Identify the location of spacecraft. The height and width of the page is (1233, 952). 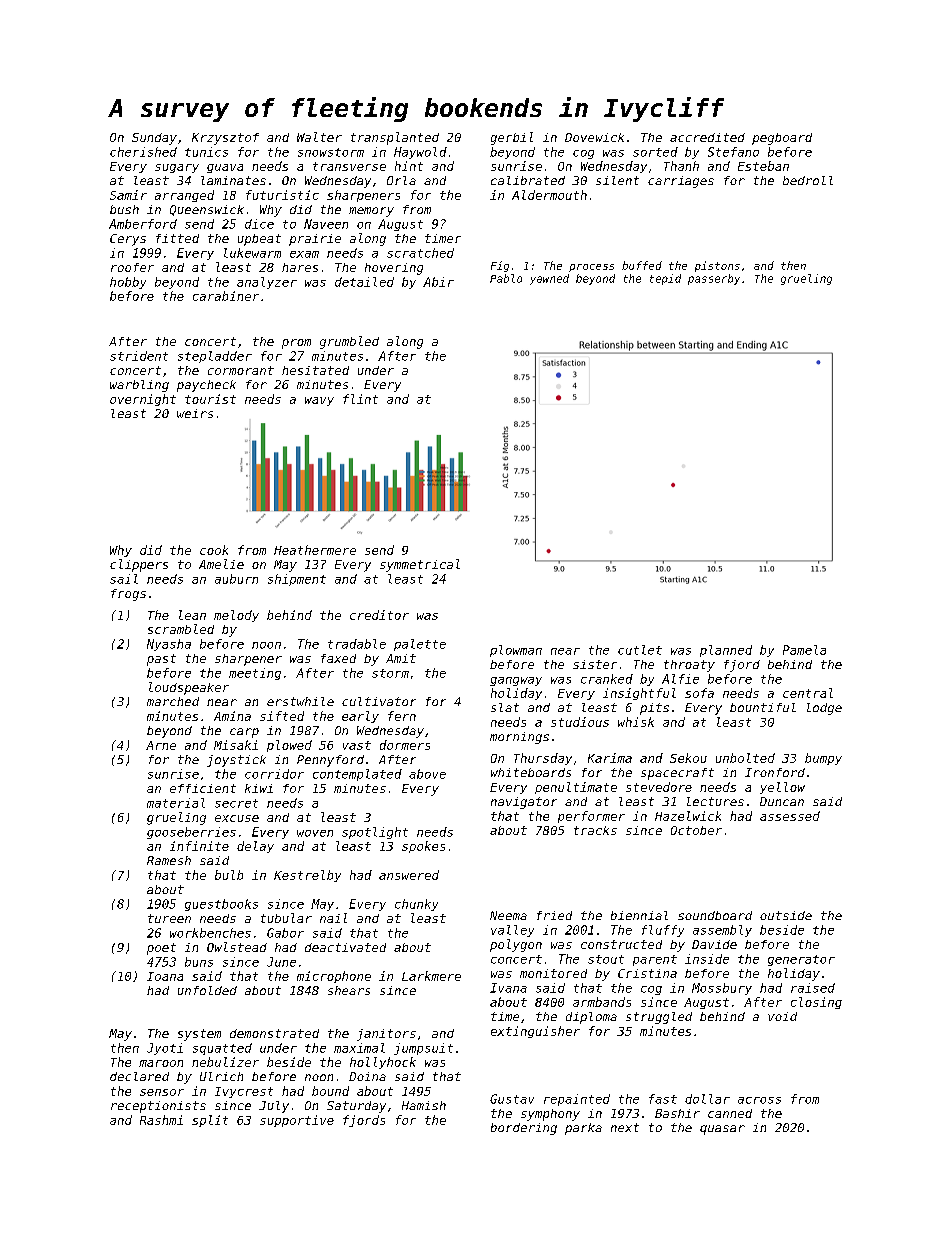
(677, 774).
